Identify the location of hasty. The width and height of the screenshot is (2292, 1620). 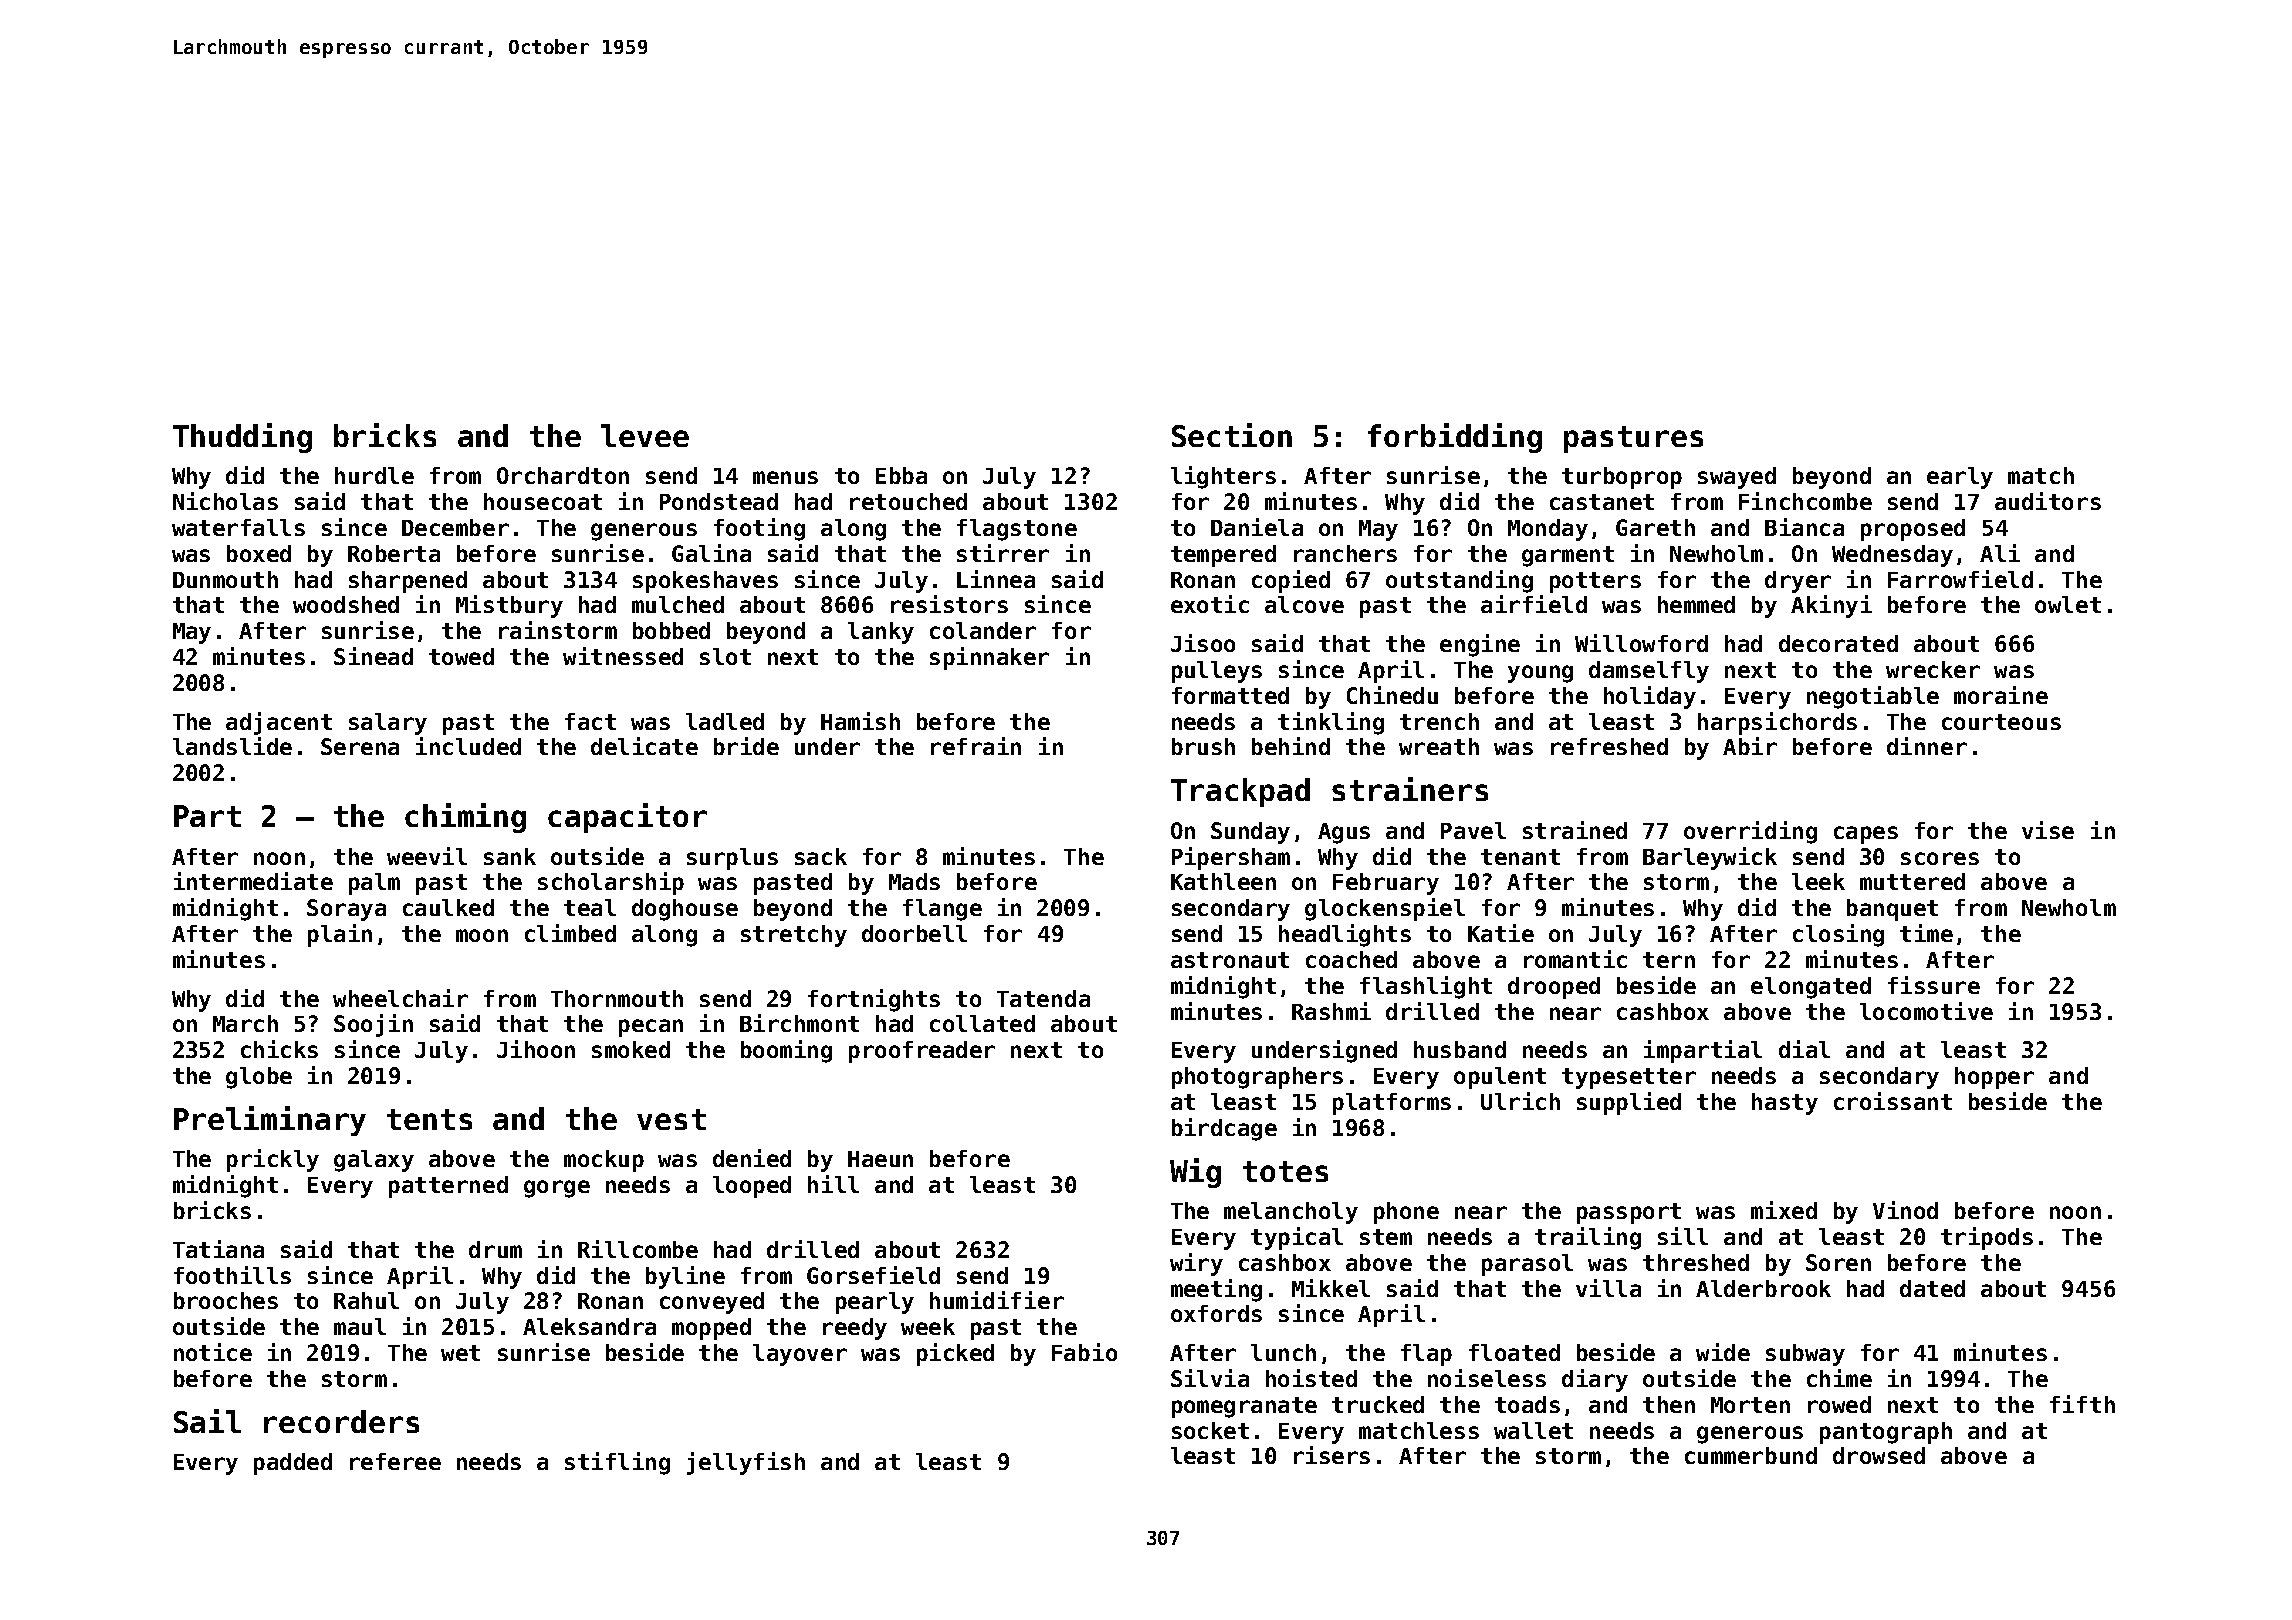
(1785, 1104).
